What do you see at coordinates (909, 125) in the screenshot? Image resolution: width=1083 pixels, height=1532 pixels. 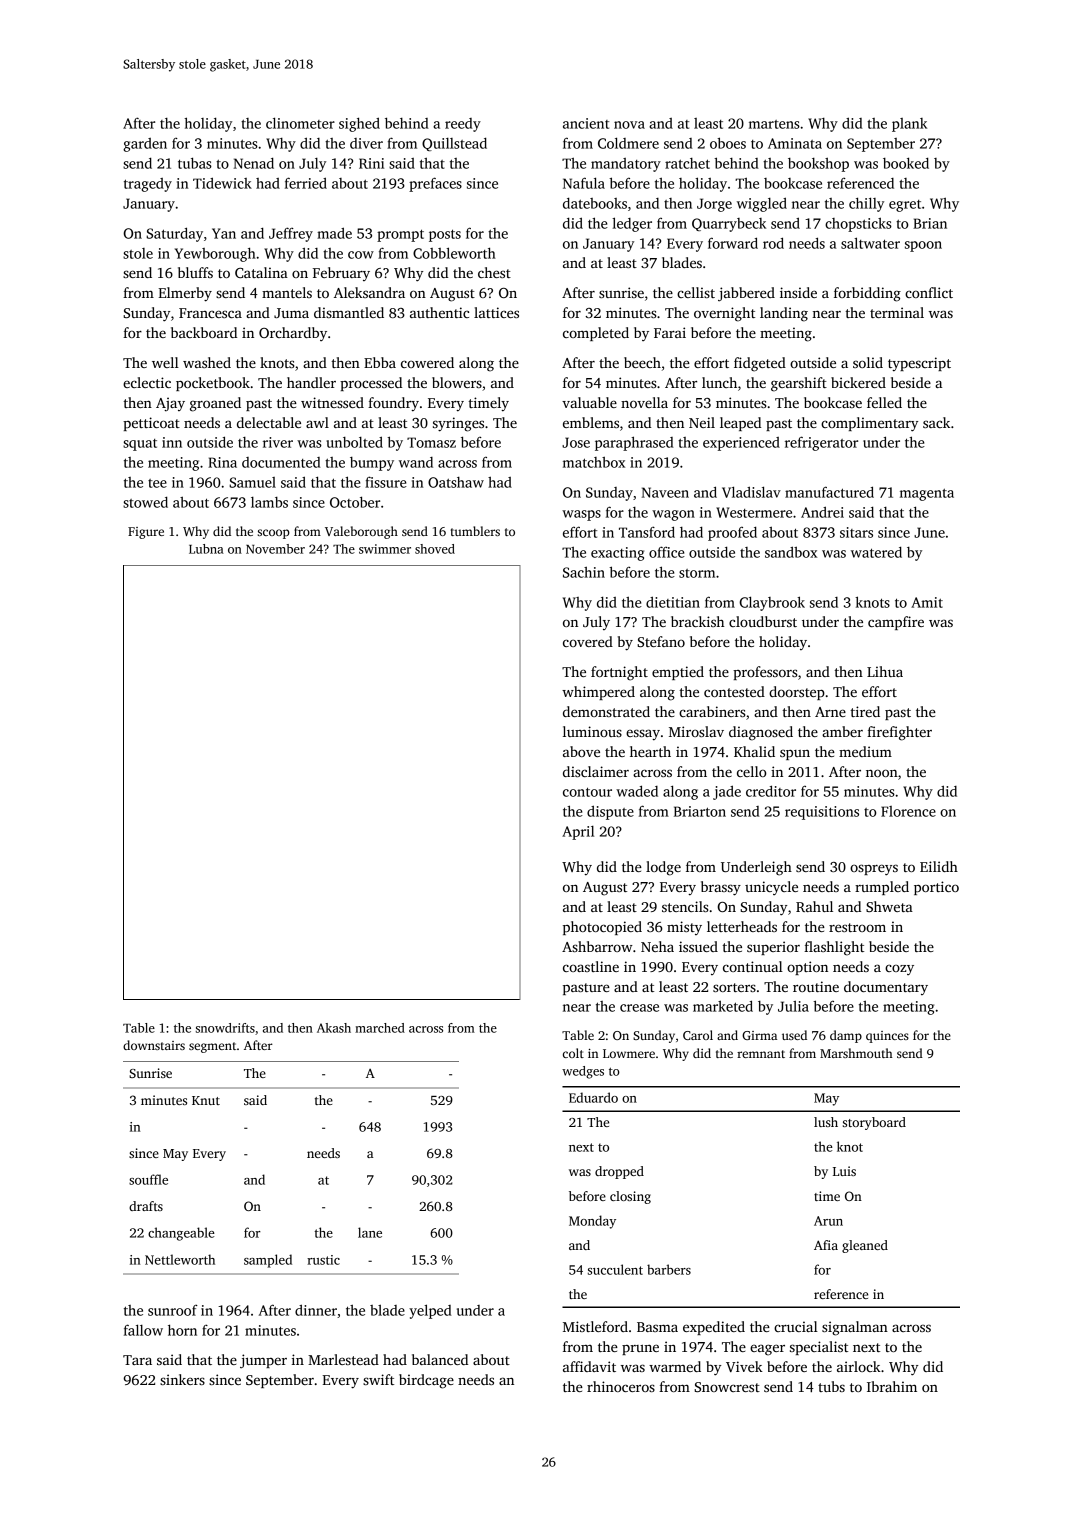 I see `plank` at bounding box center [909, 125].
